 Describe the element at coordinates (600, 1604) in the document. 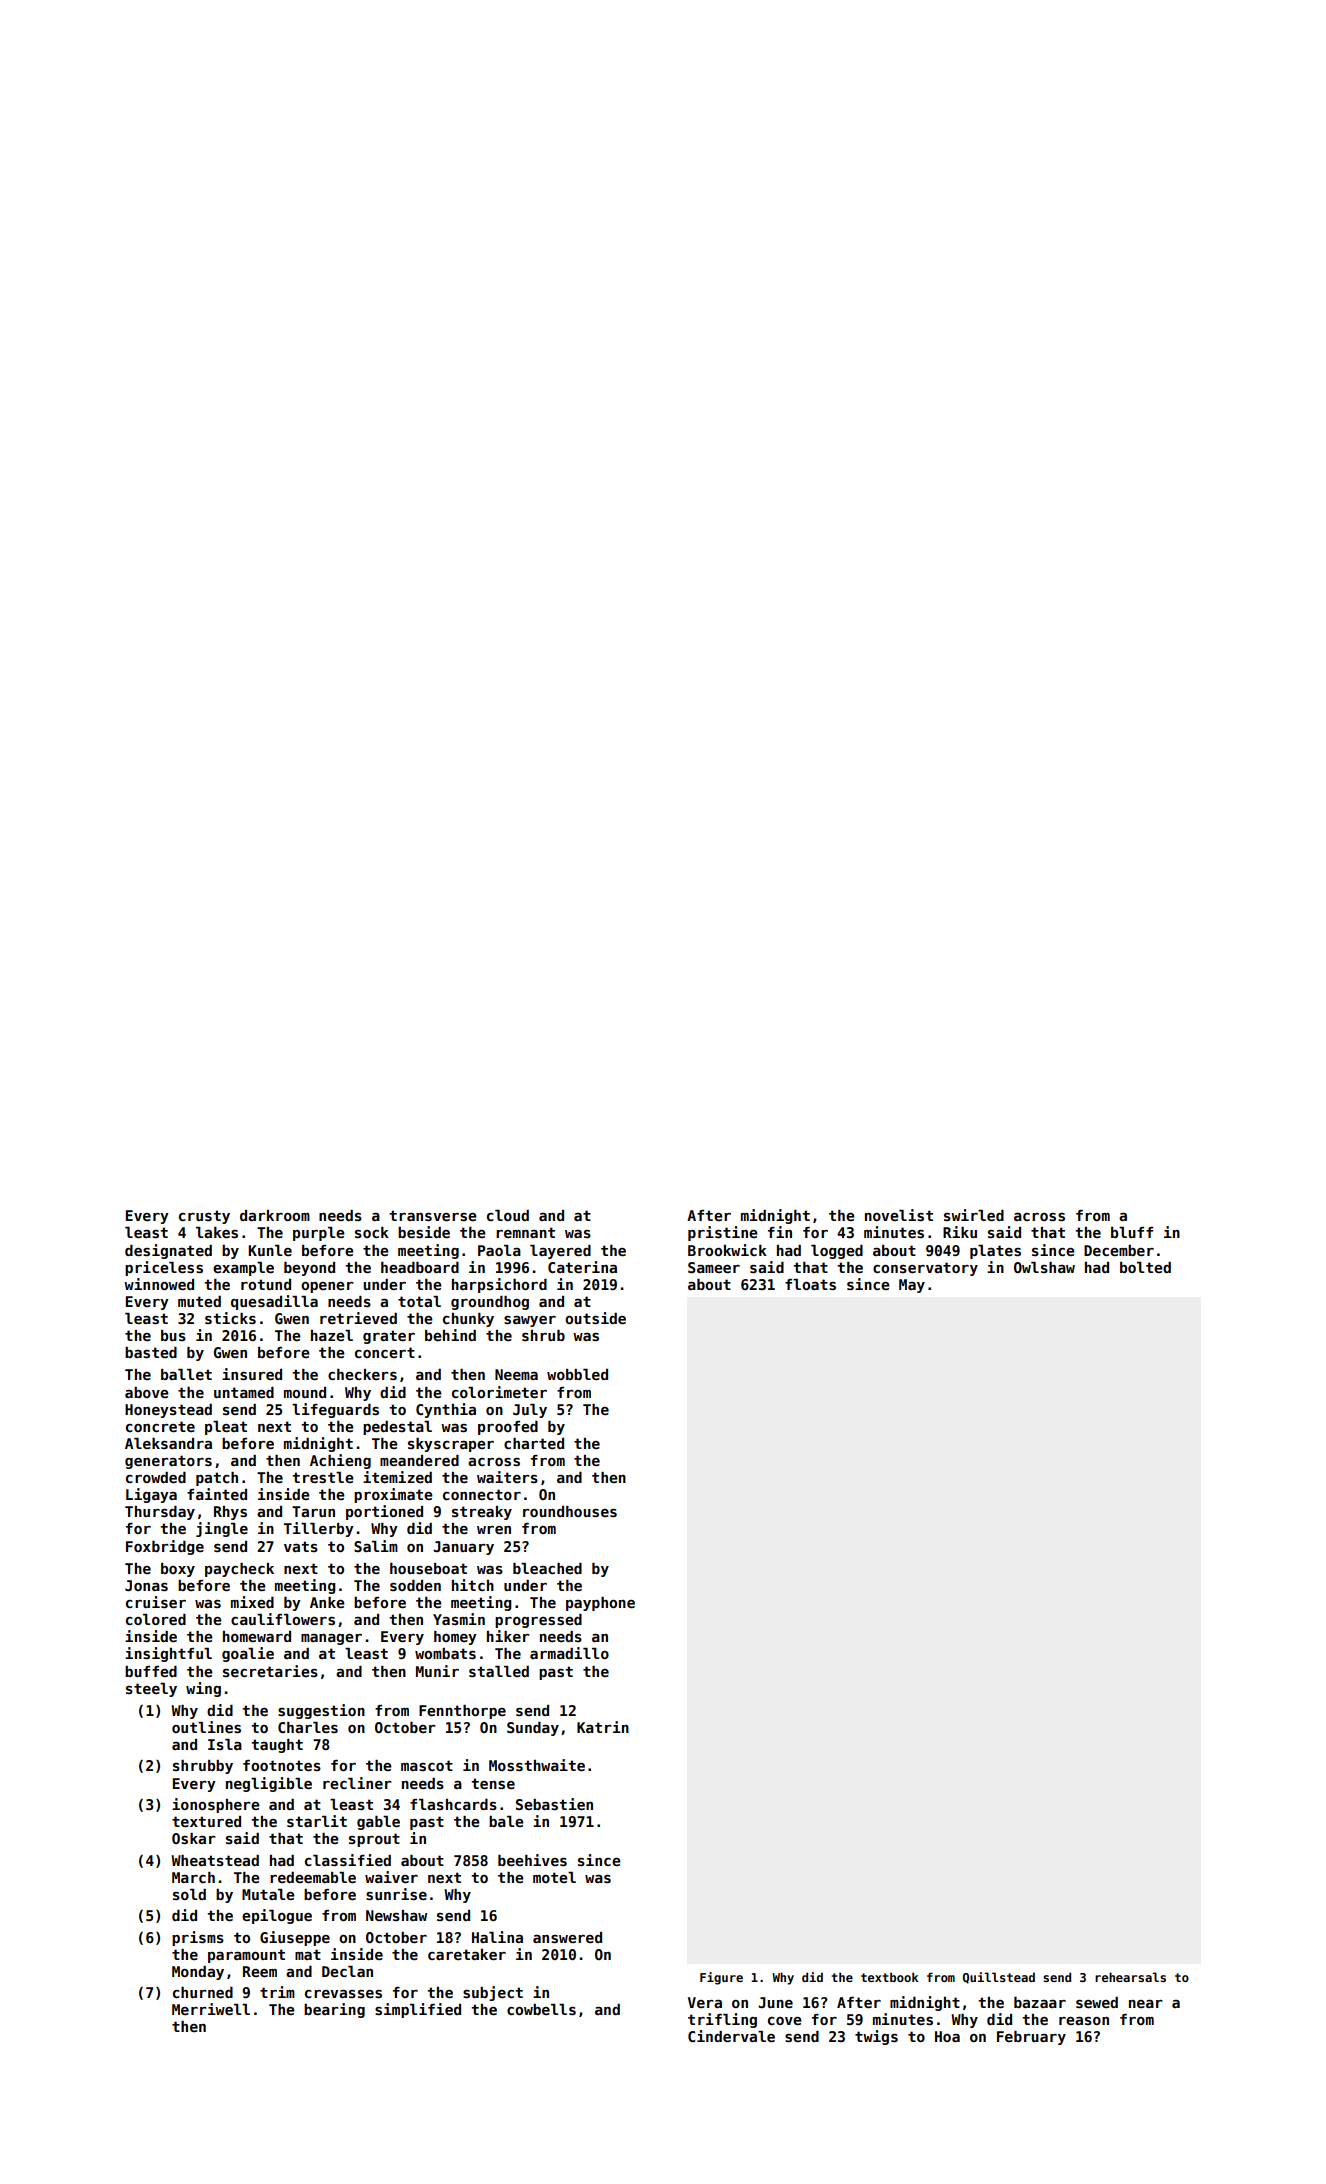

I see `payphone` at that location.
